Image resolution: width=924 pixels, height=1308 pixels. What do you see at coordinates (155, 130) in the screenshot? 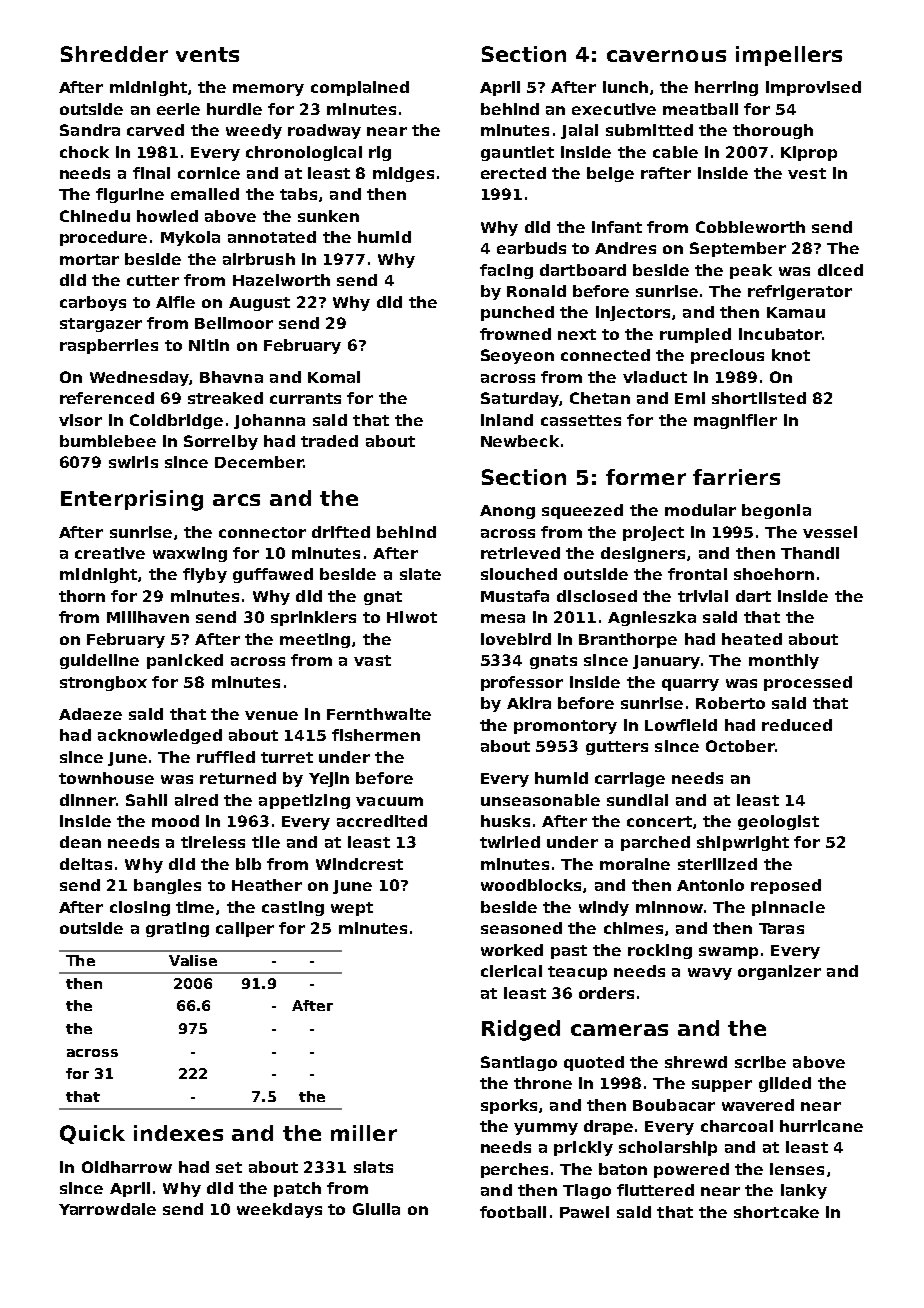
I see `carved` at bounding box center [155, 130].
